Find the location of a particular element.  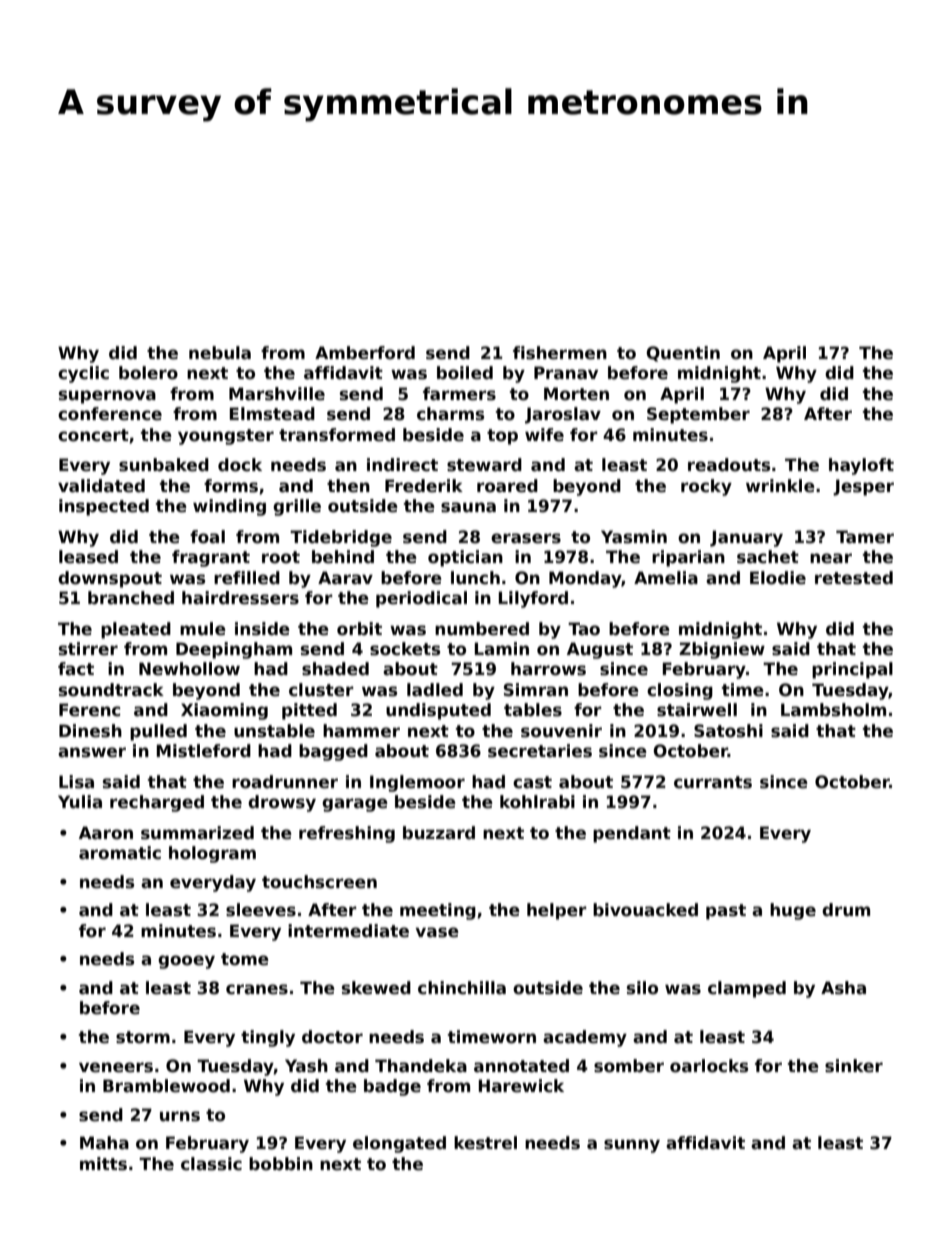

sunny is located at coordinates (632, 1146).
